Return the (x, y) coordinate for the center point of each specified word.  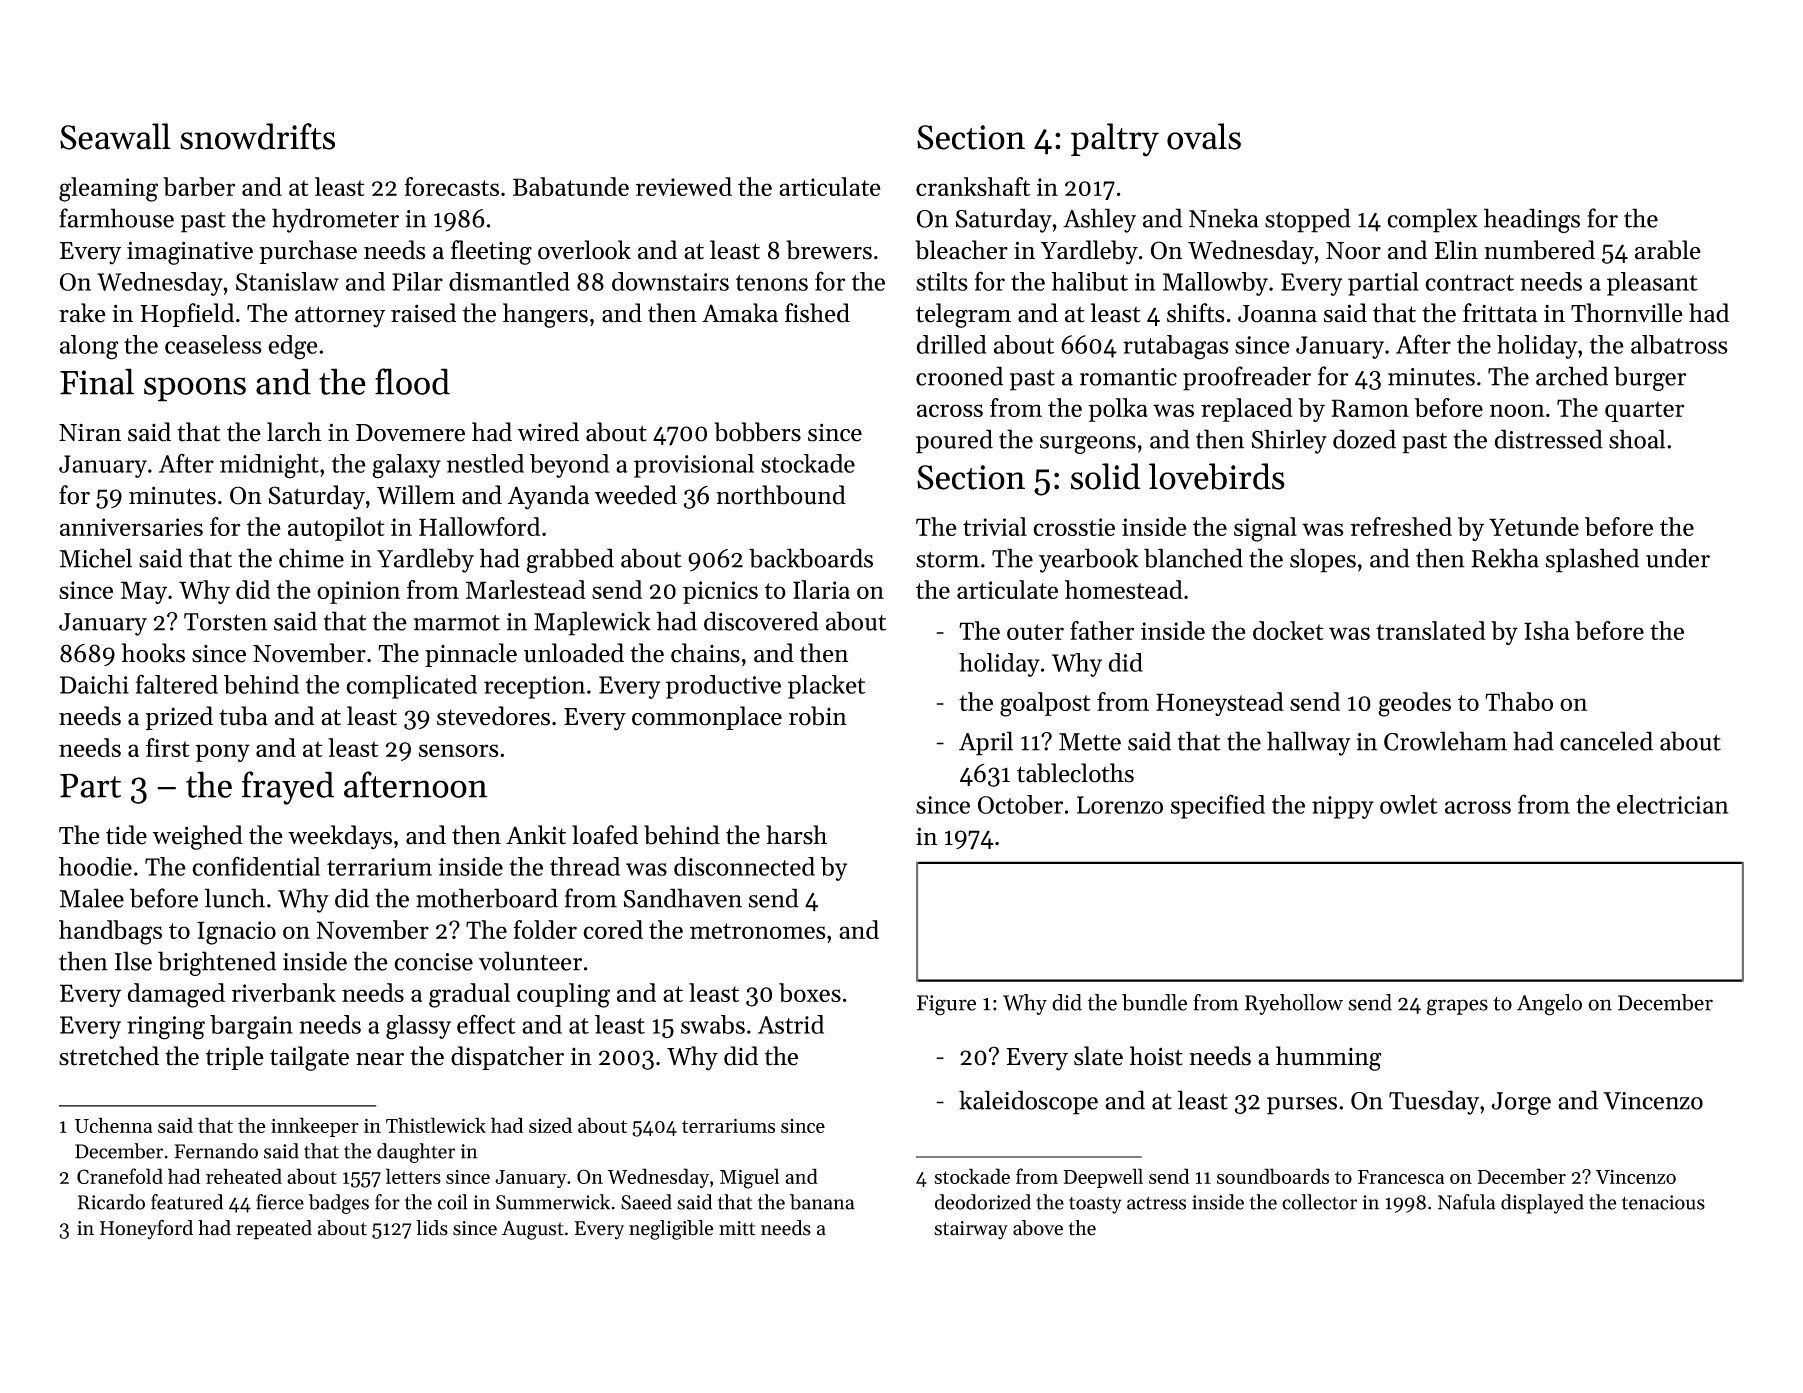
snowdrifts (257, 136)
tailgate (309, 1058)
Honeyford (146, 1229)
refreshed (1401, 526)
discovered (761, 621)
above (1038, 1228)
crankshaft (973, 186)
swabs (713, 1024)
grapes (1457, 1007)
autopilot (336, 529)
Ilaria (821, 589)
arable (1668, 250)
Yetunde (1534, 526)
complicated (411, 687)
